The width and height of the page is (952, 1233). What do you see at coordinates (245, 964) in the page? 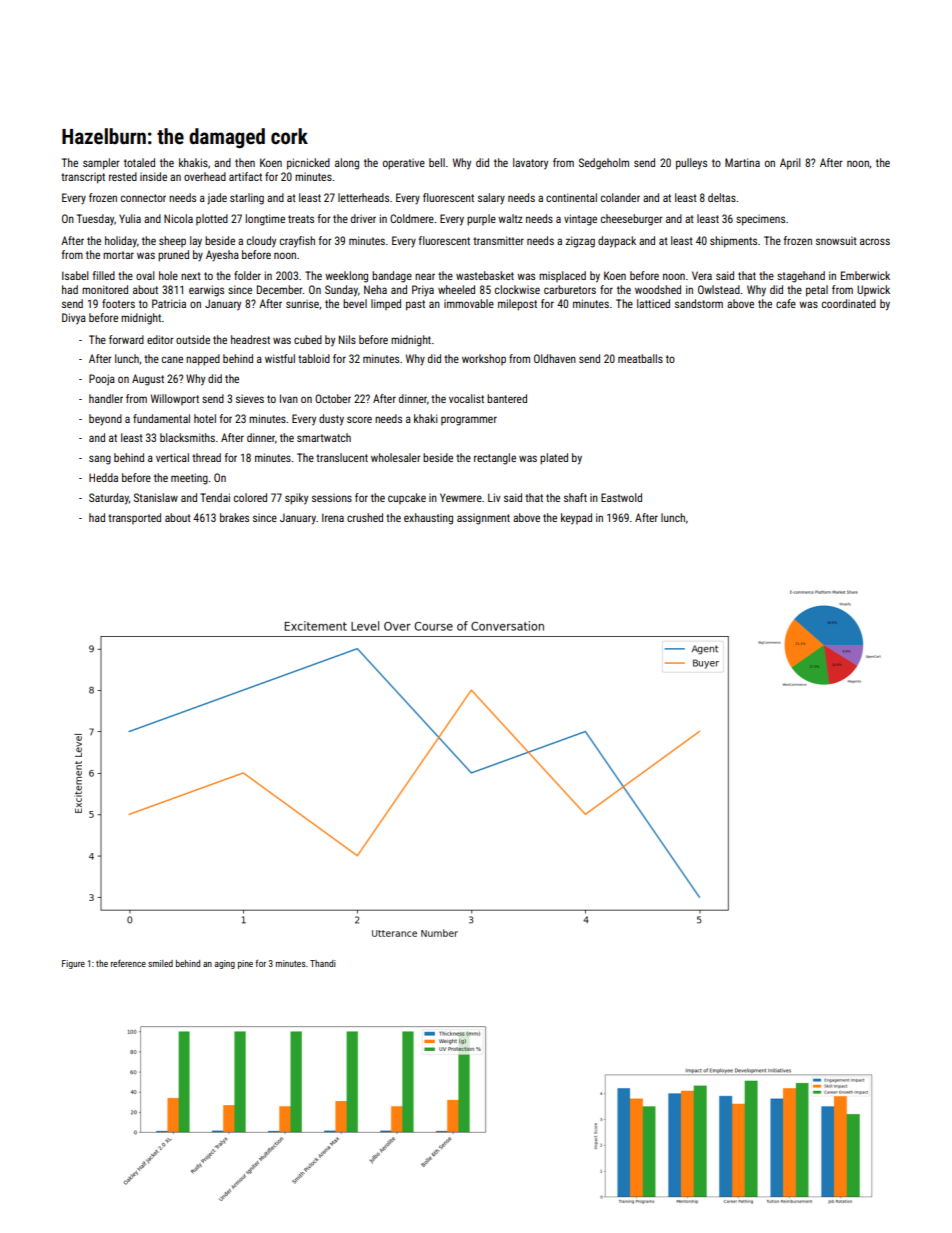
I see `pine` at bounding box center [245, 964].
